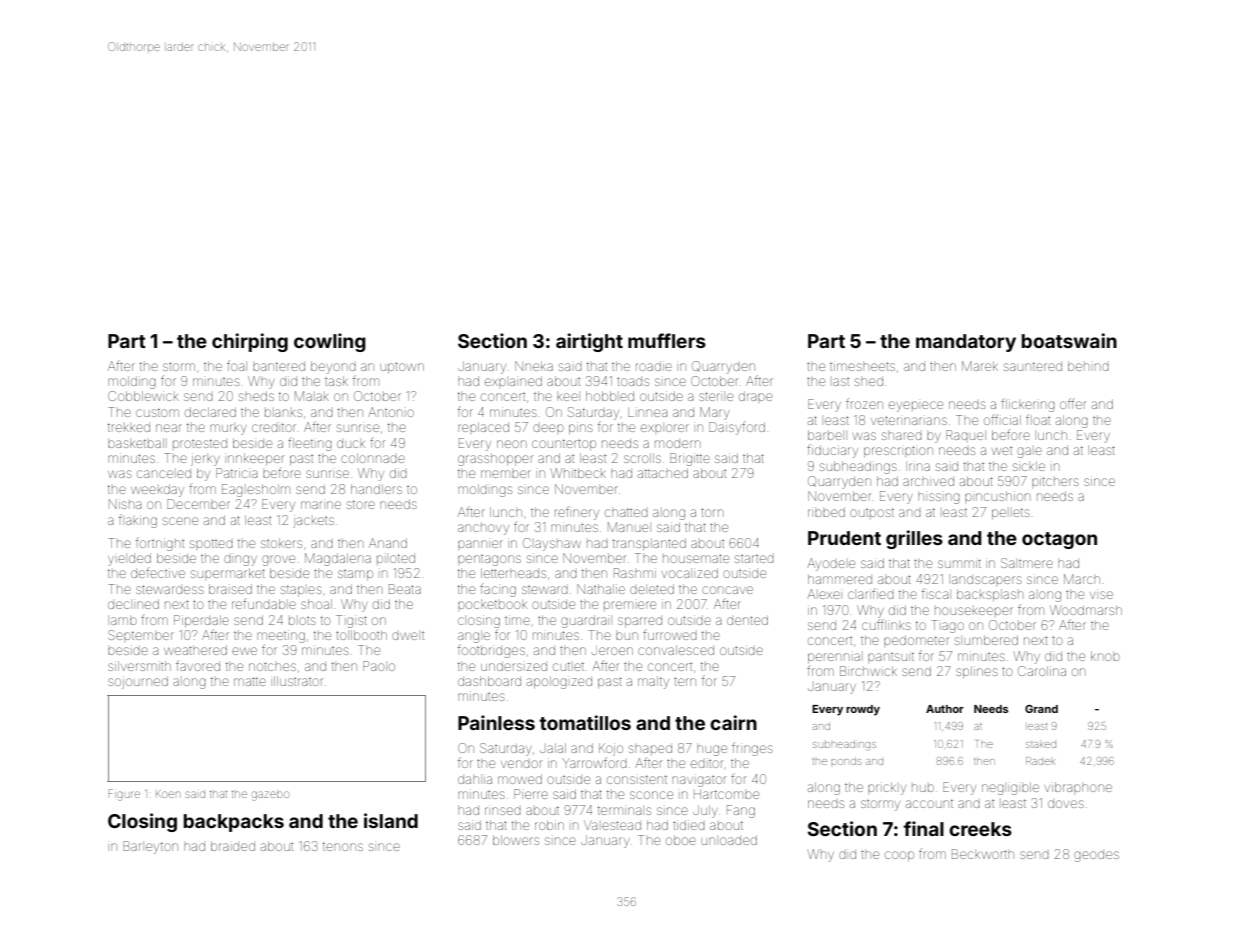 The image size is (1233, 952). Describe the element at coordinates (966, 343) in the screenshot. I see `mandatory` at that location.
